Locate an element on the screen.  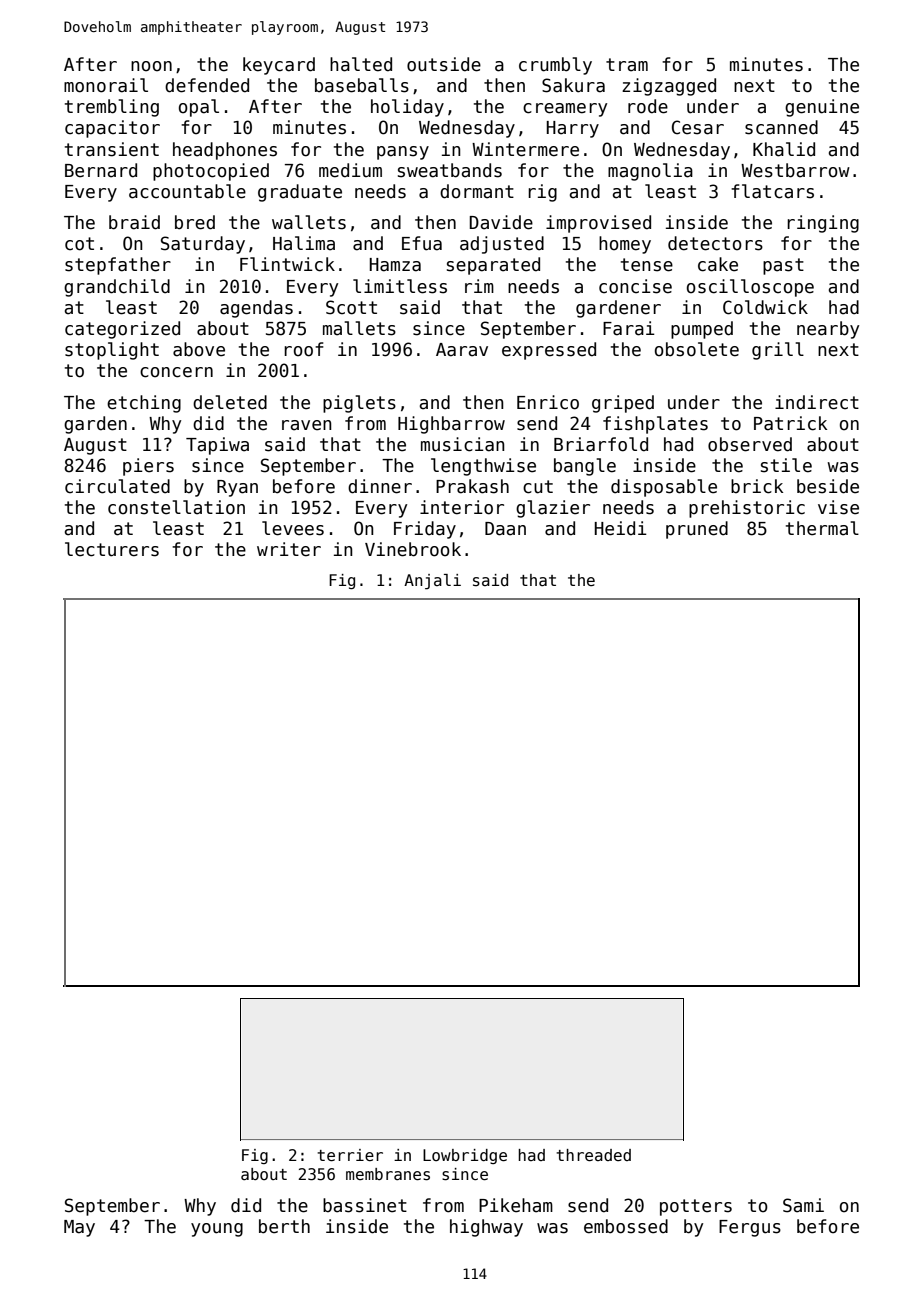
terrier is located at coordinates (350, 1155).
